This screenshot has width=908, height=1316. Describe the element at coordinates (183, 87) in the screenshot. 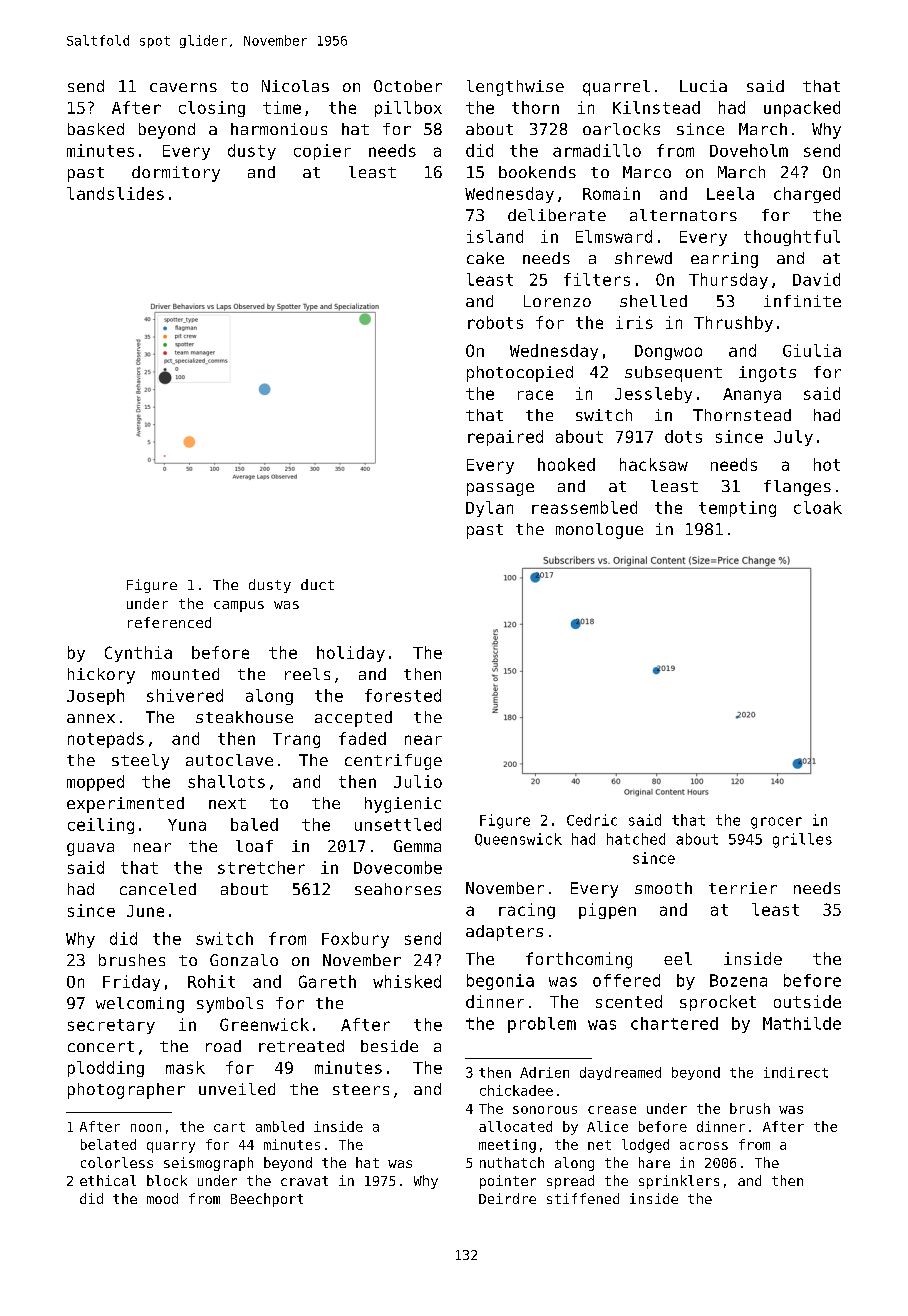

I see `caverns` at that location.
